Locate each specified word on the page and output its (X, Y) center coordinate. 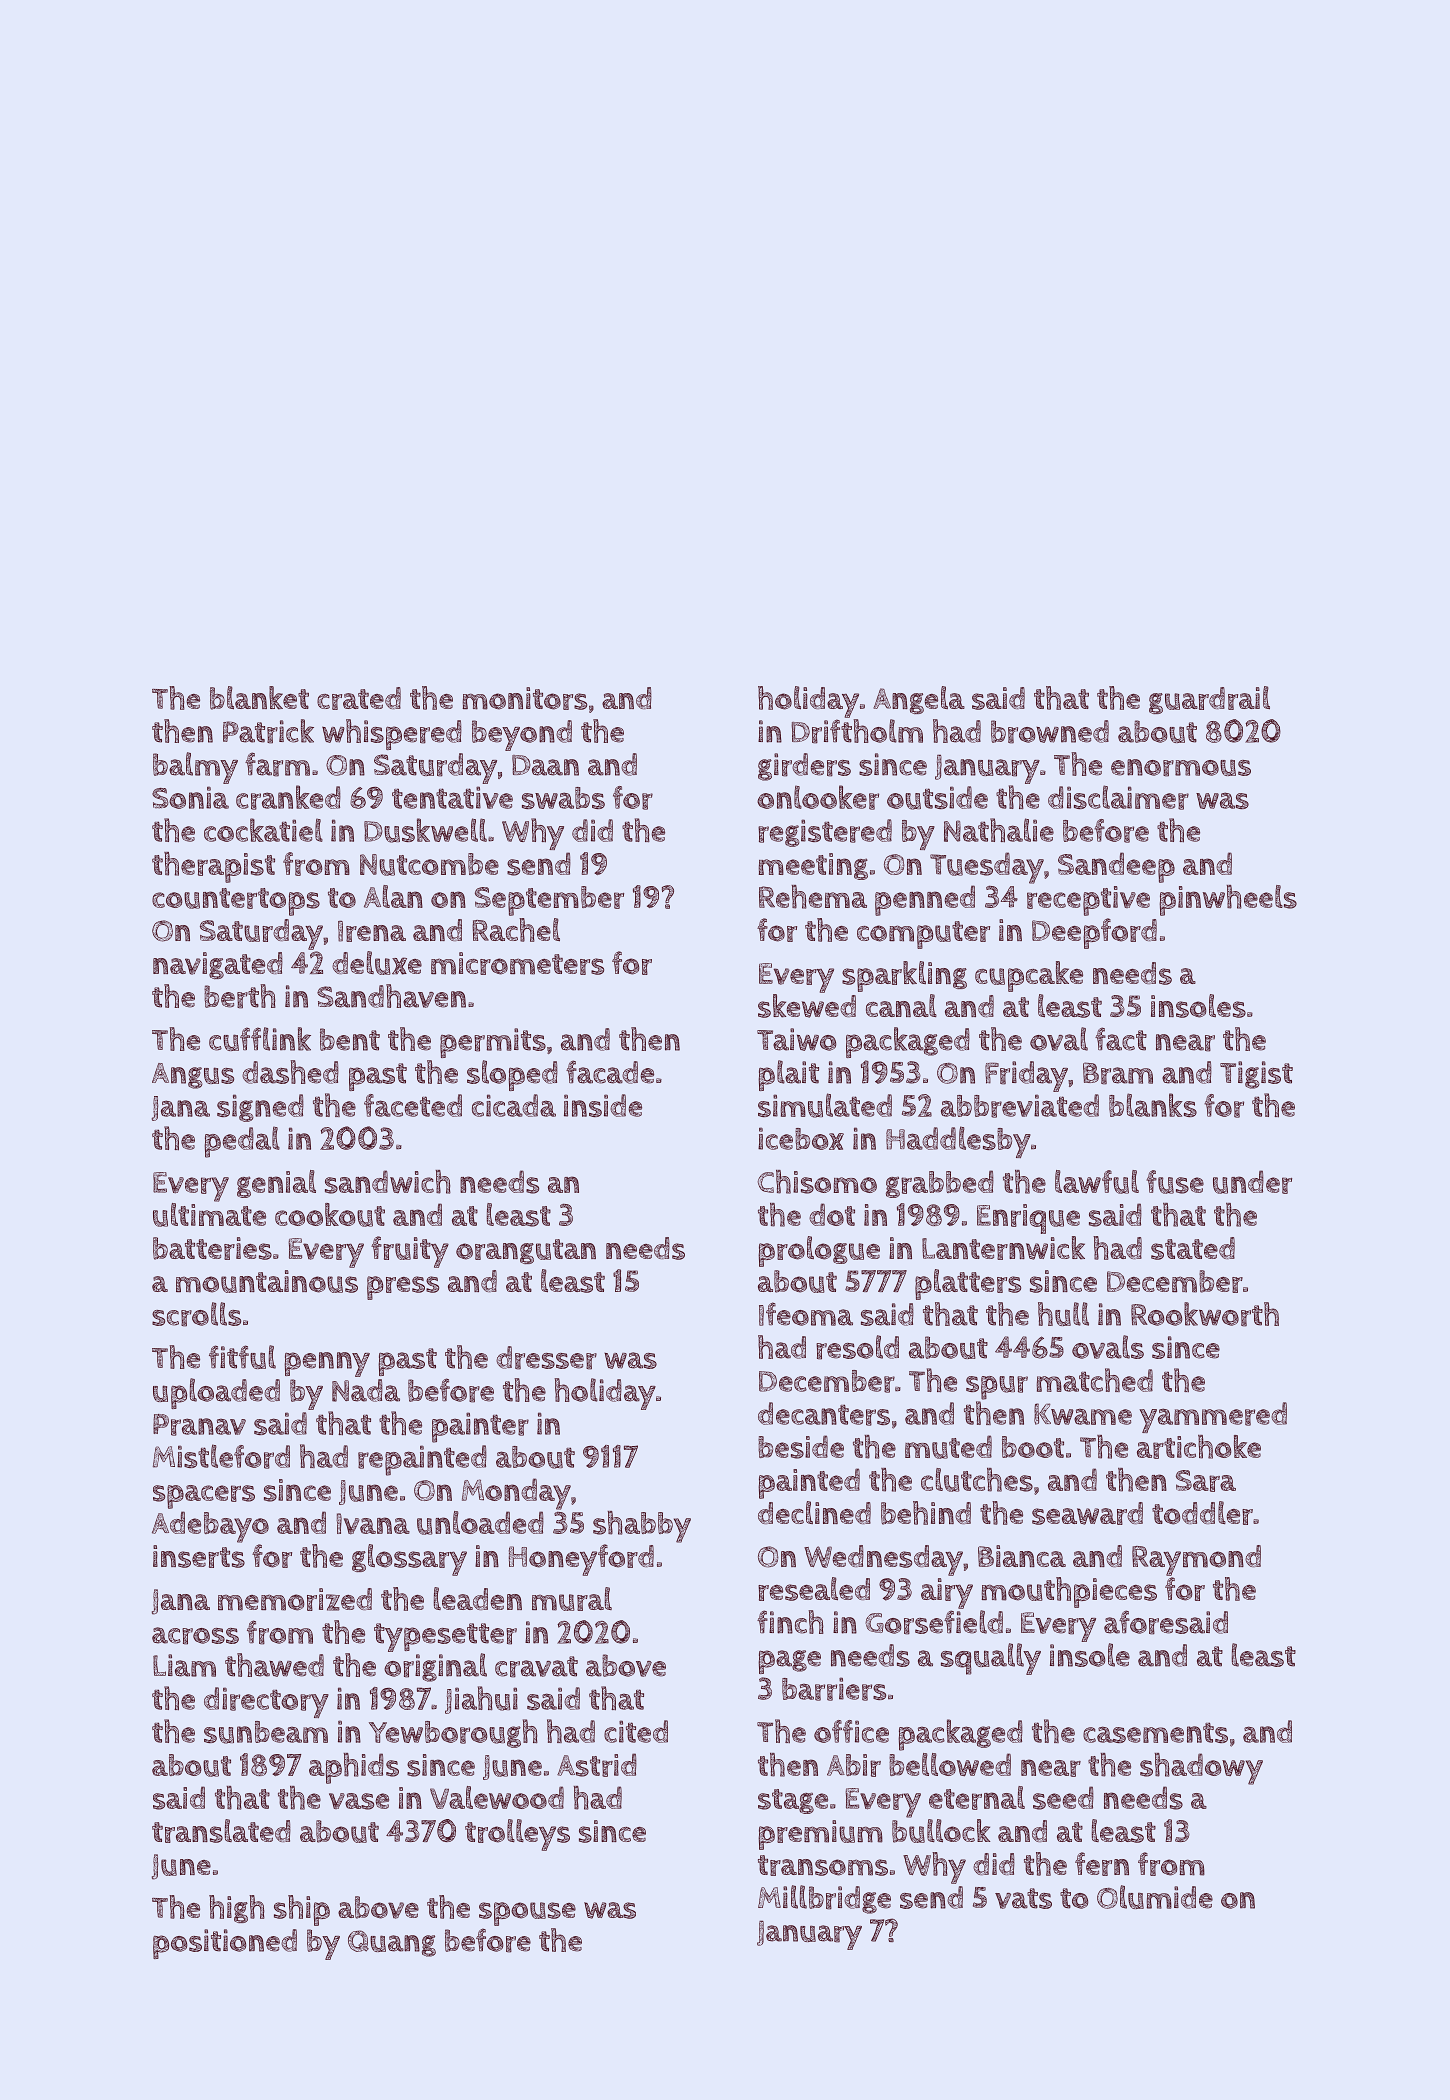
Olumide (1155, 1897)
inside (603, 1105)
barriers (834, 1689)
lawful (1097, 1182)
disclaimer (1118, 797)
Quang (392, 1943)
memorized (295, 1599)
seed (1063, 1798)
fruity (410, 1252)
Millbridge (824, 1899)
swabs (563, 798)
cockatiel (263, 830)
